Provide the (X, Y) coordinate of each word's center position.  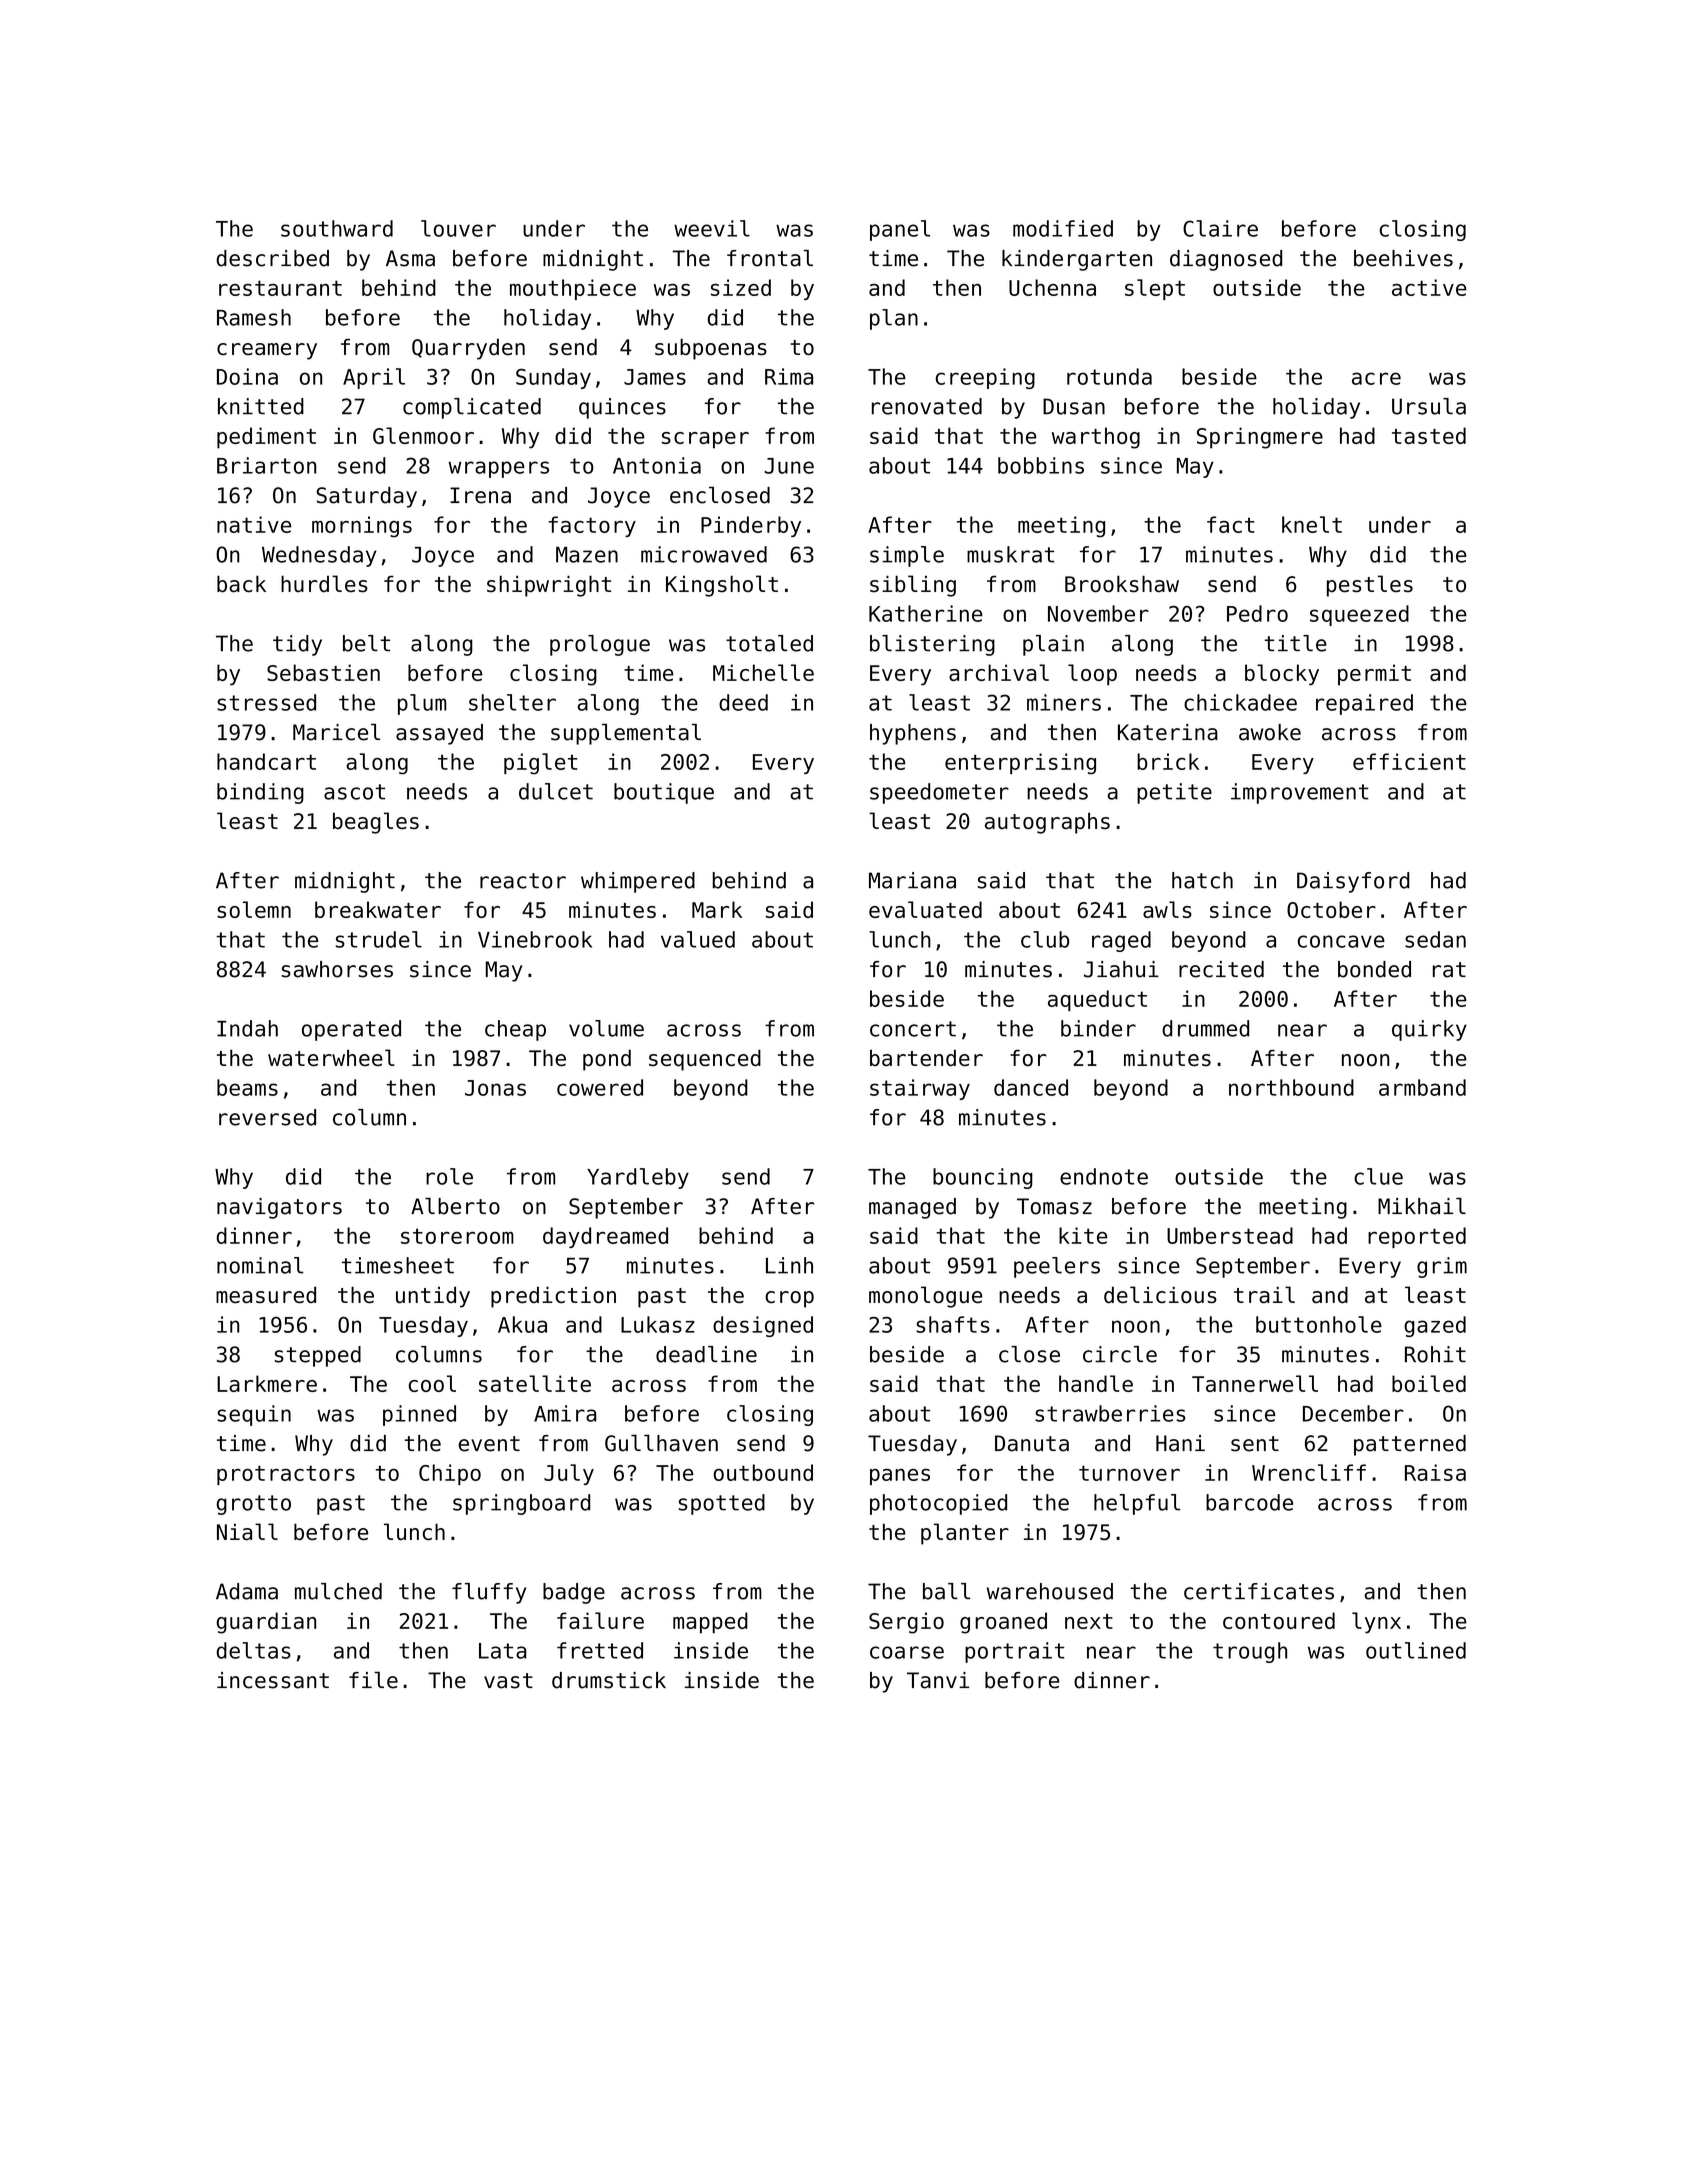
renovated (927, 406)
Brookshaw (1122, 584)
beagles (376, 823)
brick (1168, 761)
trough (1250, 1652)
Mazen (587, 555)
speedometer (939, 793)
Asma (410, 258)
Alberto (455, 1206)
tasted (1429, 435)
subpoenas (711, 349)
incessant (273, 1680)
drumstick (609, 1680)
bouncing (983, 1178)
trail (1264, 1294)
